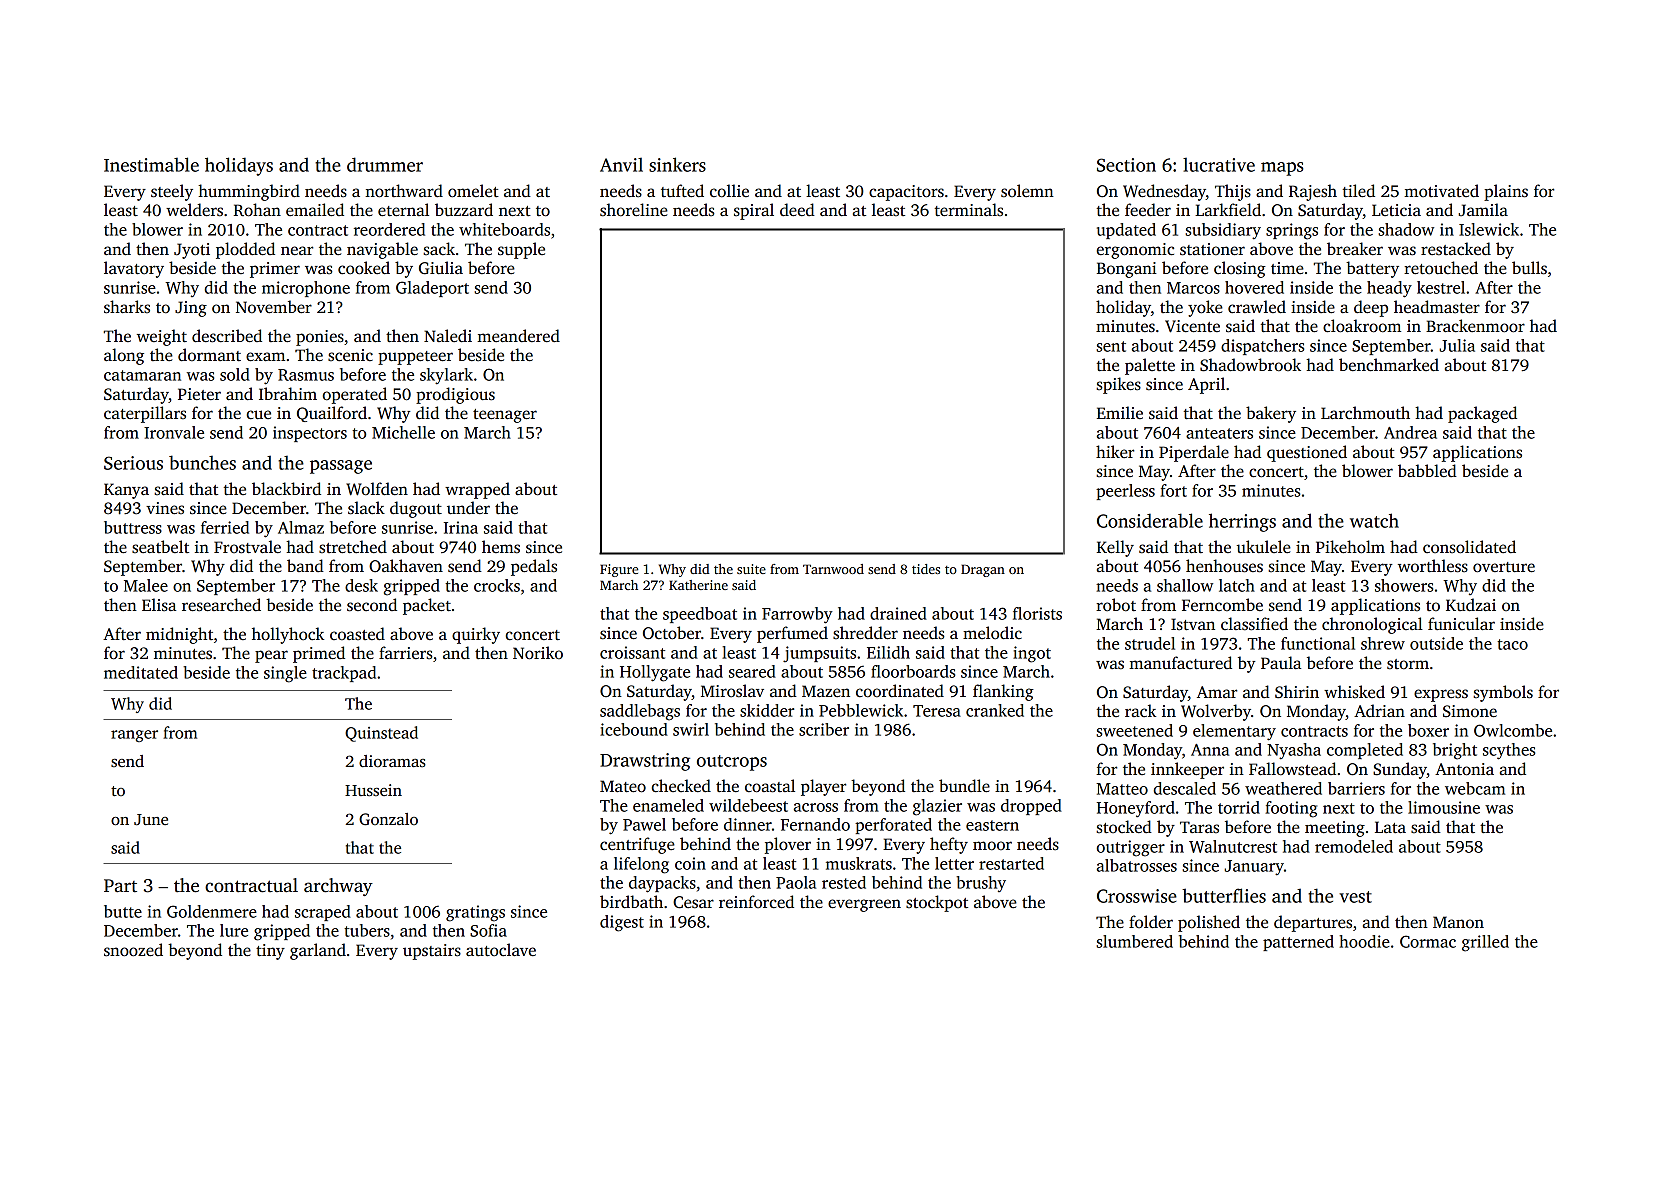 The image size is (1665, 1177). What do you see at coordinates (1389, 289) in the screenshot?
I see `heady` at bounding box center [1389, 289].
